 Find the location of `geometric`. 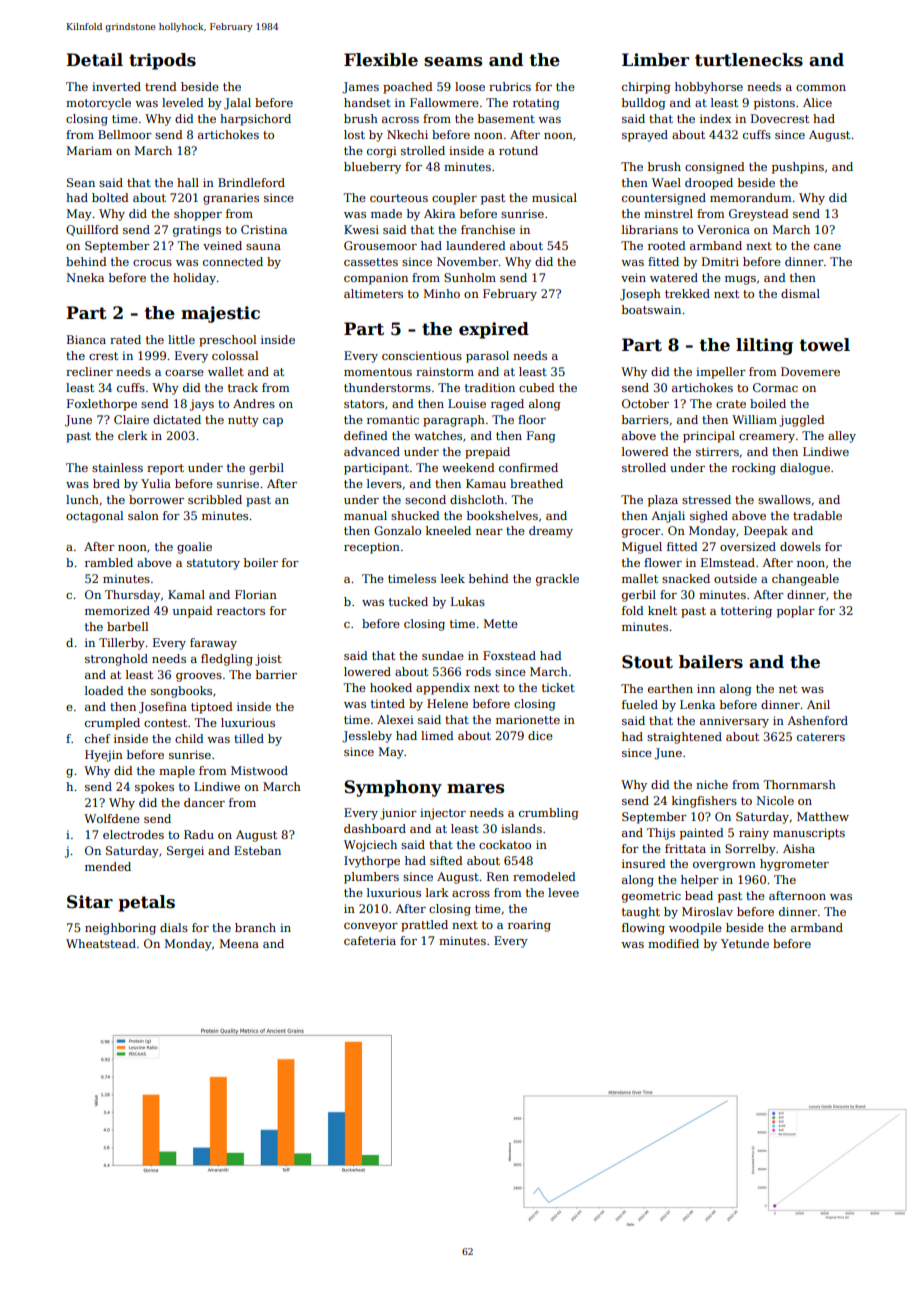

geometric is located at coordinates (651, 897).
